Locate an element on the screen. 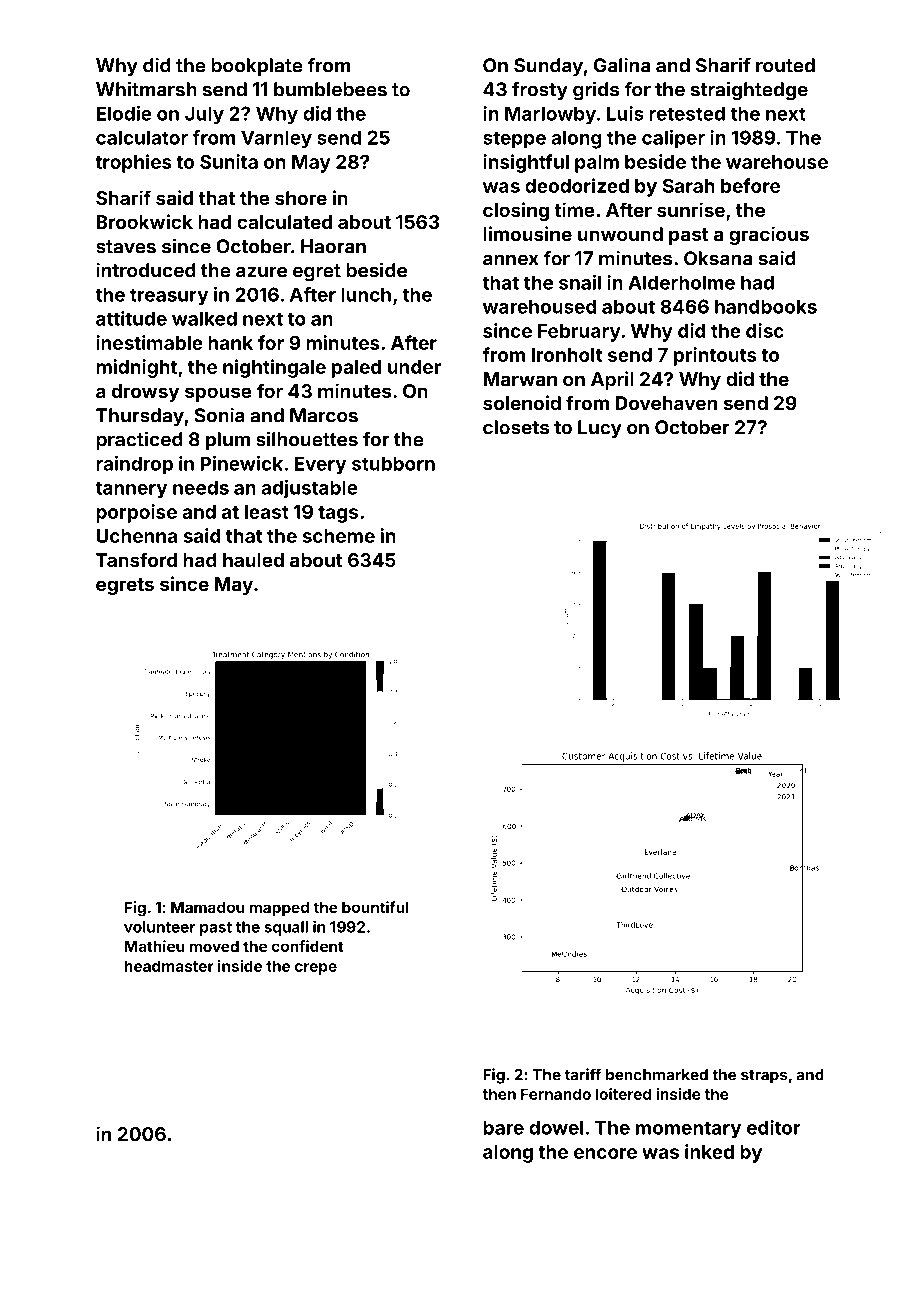  Haoran is located at coordinates (333, 246).
